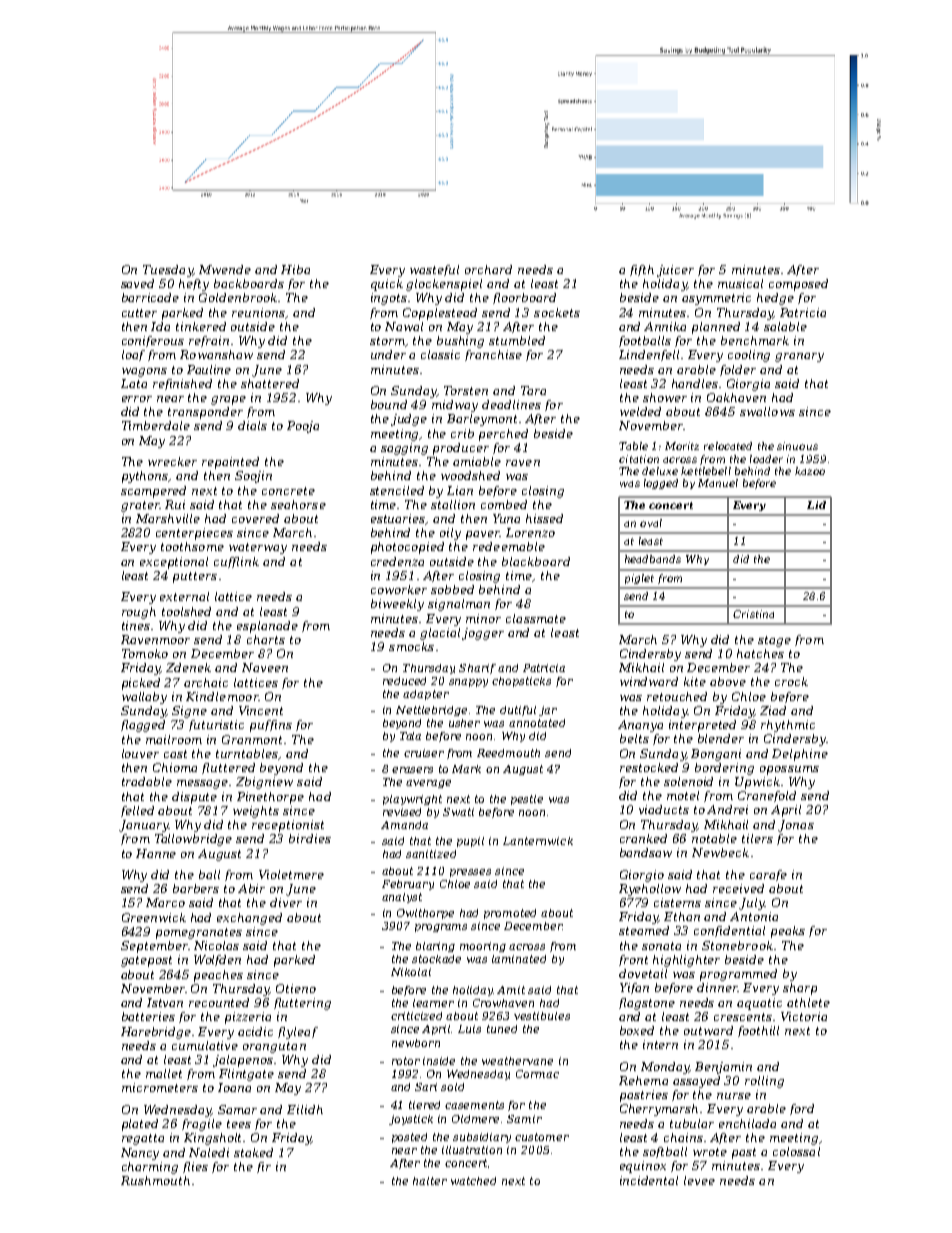  Describe the element at coordinates (643, 1167) in the page. I see `equinox` at that location.
